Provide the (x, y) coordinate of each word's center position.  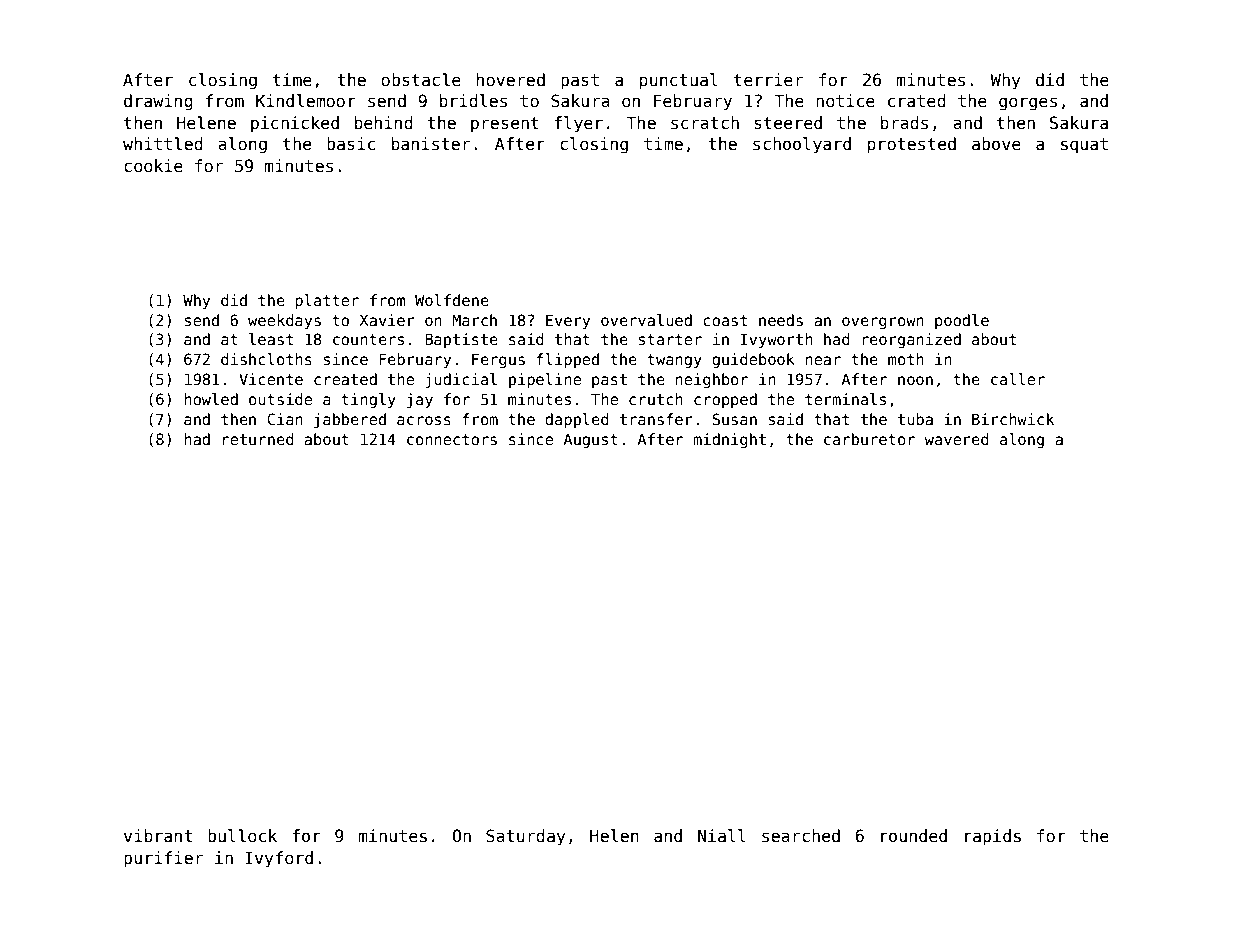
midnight (729, 440)
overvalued (646, 320)
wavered (957, 439)
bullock (242, 836)
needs (781, 320)
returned (258, 439)
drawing (158, 102)
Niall (722, 836)
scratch (705, 123)
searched (801, 836)
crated (917, 101)
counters (368, 339)
